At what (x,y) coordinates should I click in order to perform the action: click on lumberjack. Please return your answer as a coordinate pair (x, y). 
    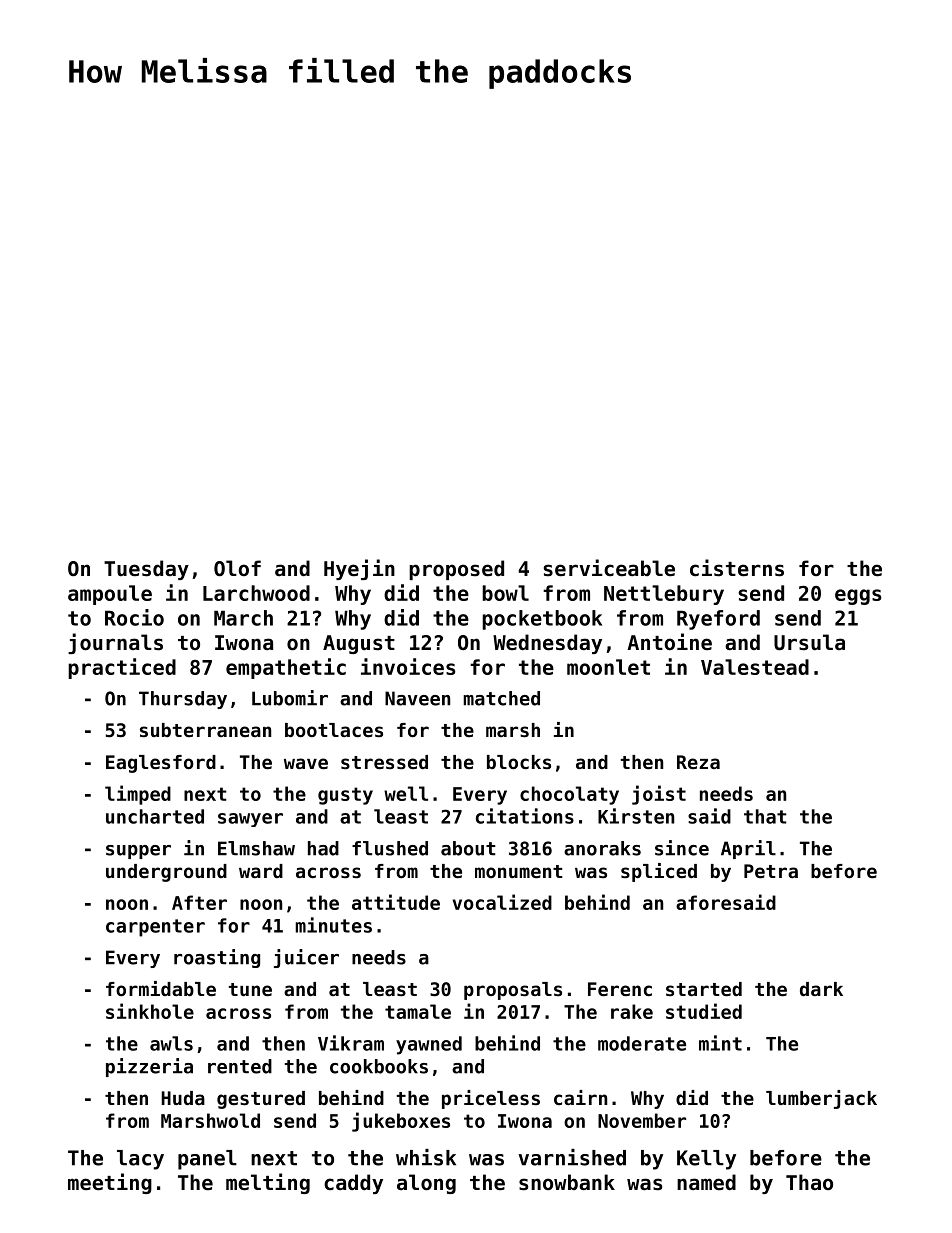
    Looking at the image, I should click on (821, 1099).
